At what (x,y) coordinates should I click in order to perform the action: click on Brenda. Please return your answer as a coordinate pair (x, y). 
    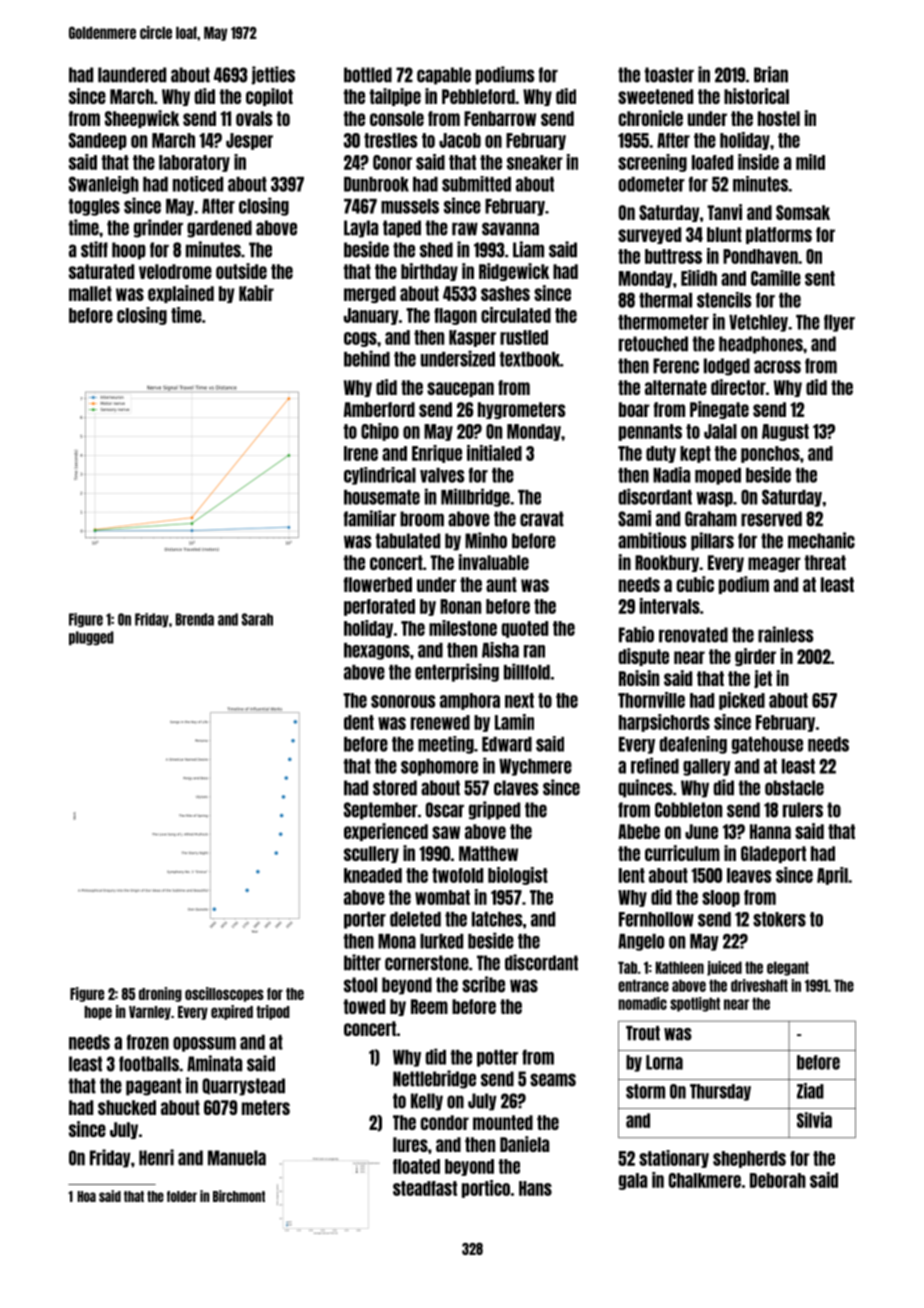
    Looking at the image, I should click on (195, 619).
